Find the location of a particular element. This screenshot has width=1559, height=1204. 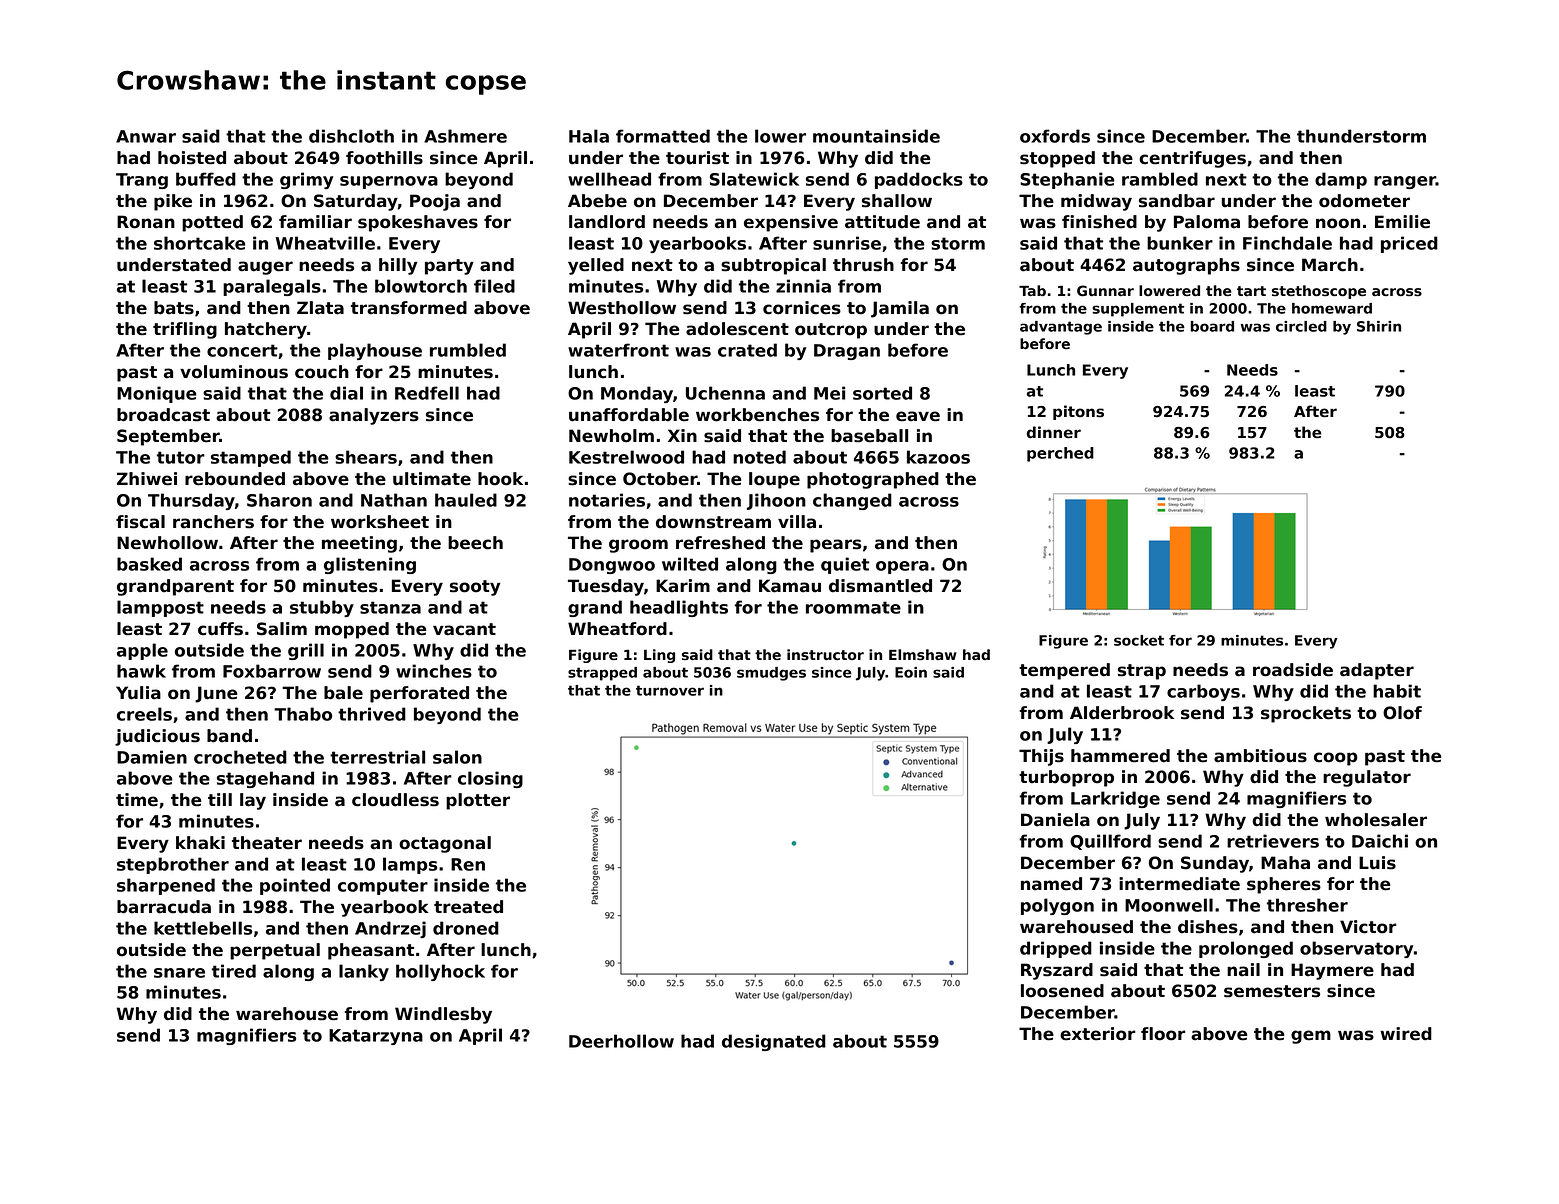

Dongwoo is located at coordinates (612, 566).
